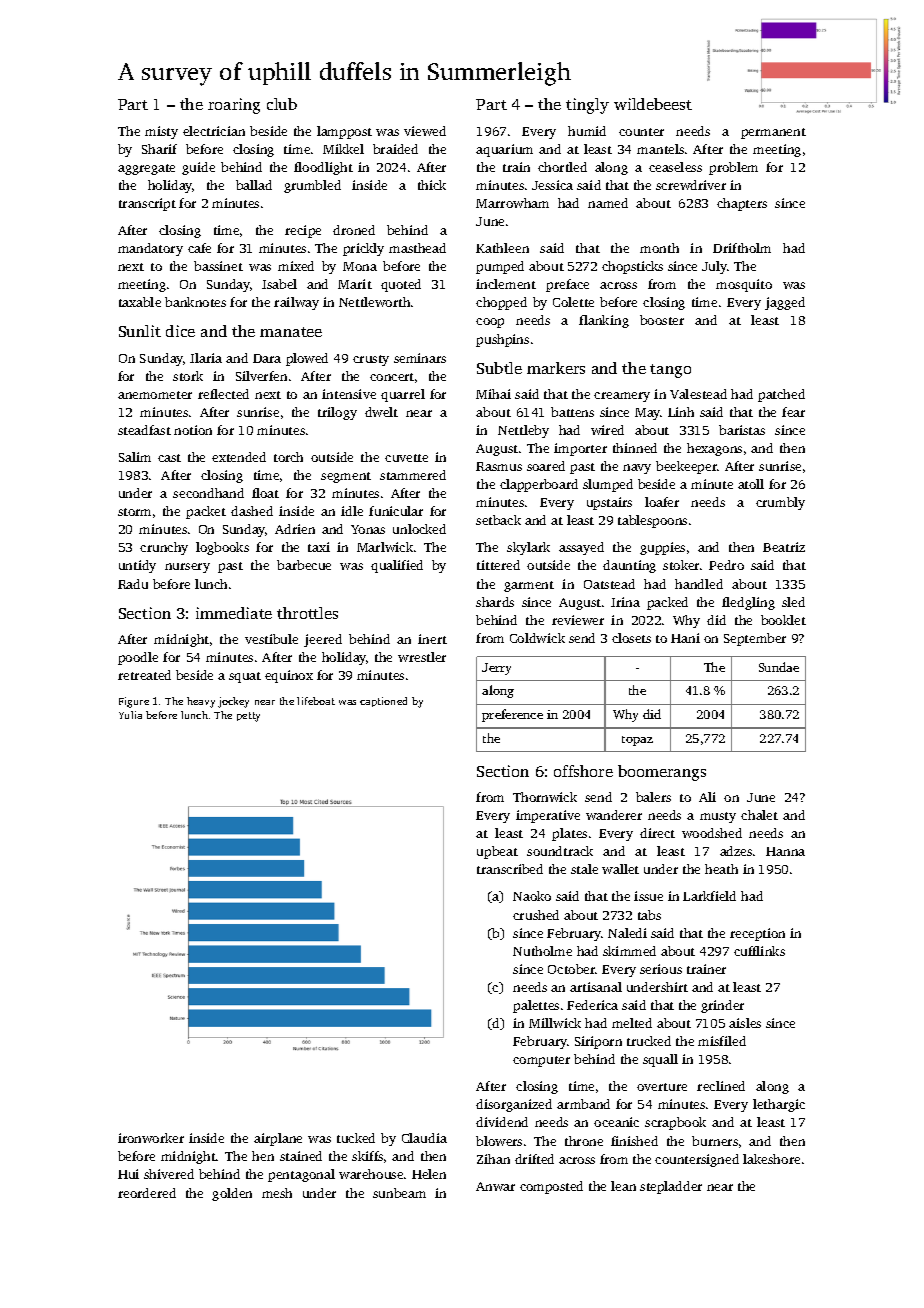 This document has width=924, height=1308. I want to click on poodle, so click(138, 658).
